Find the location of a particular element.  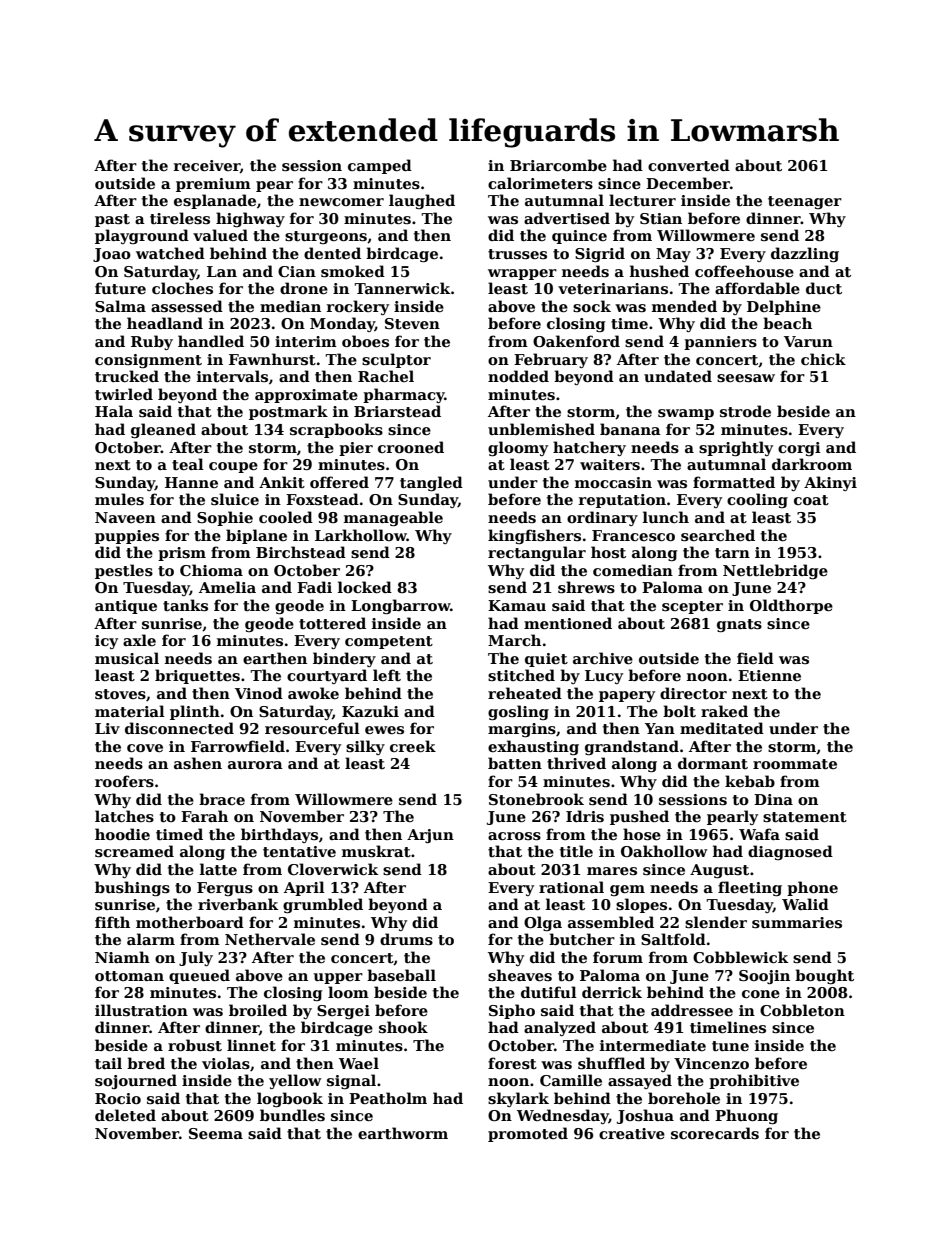

addressee is located at coordinates (692, 1010).
